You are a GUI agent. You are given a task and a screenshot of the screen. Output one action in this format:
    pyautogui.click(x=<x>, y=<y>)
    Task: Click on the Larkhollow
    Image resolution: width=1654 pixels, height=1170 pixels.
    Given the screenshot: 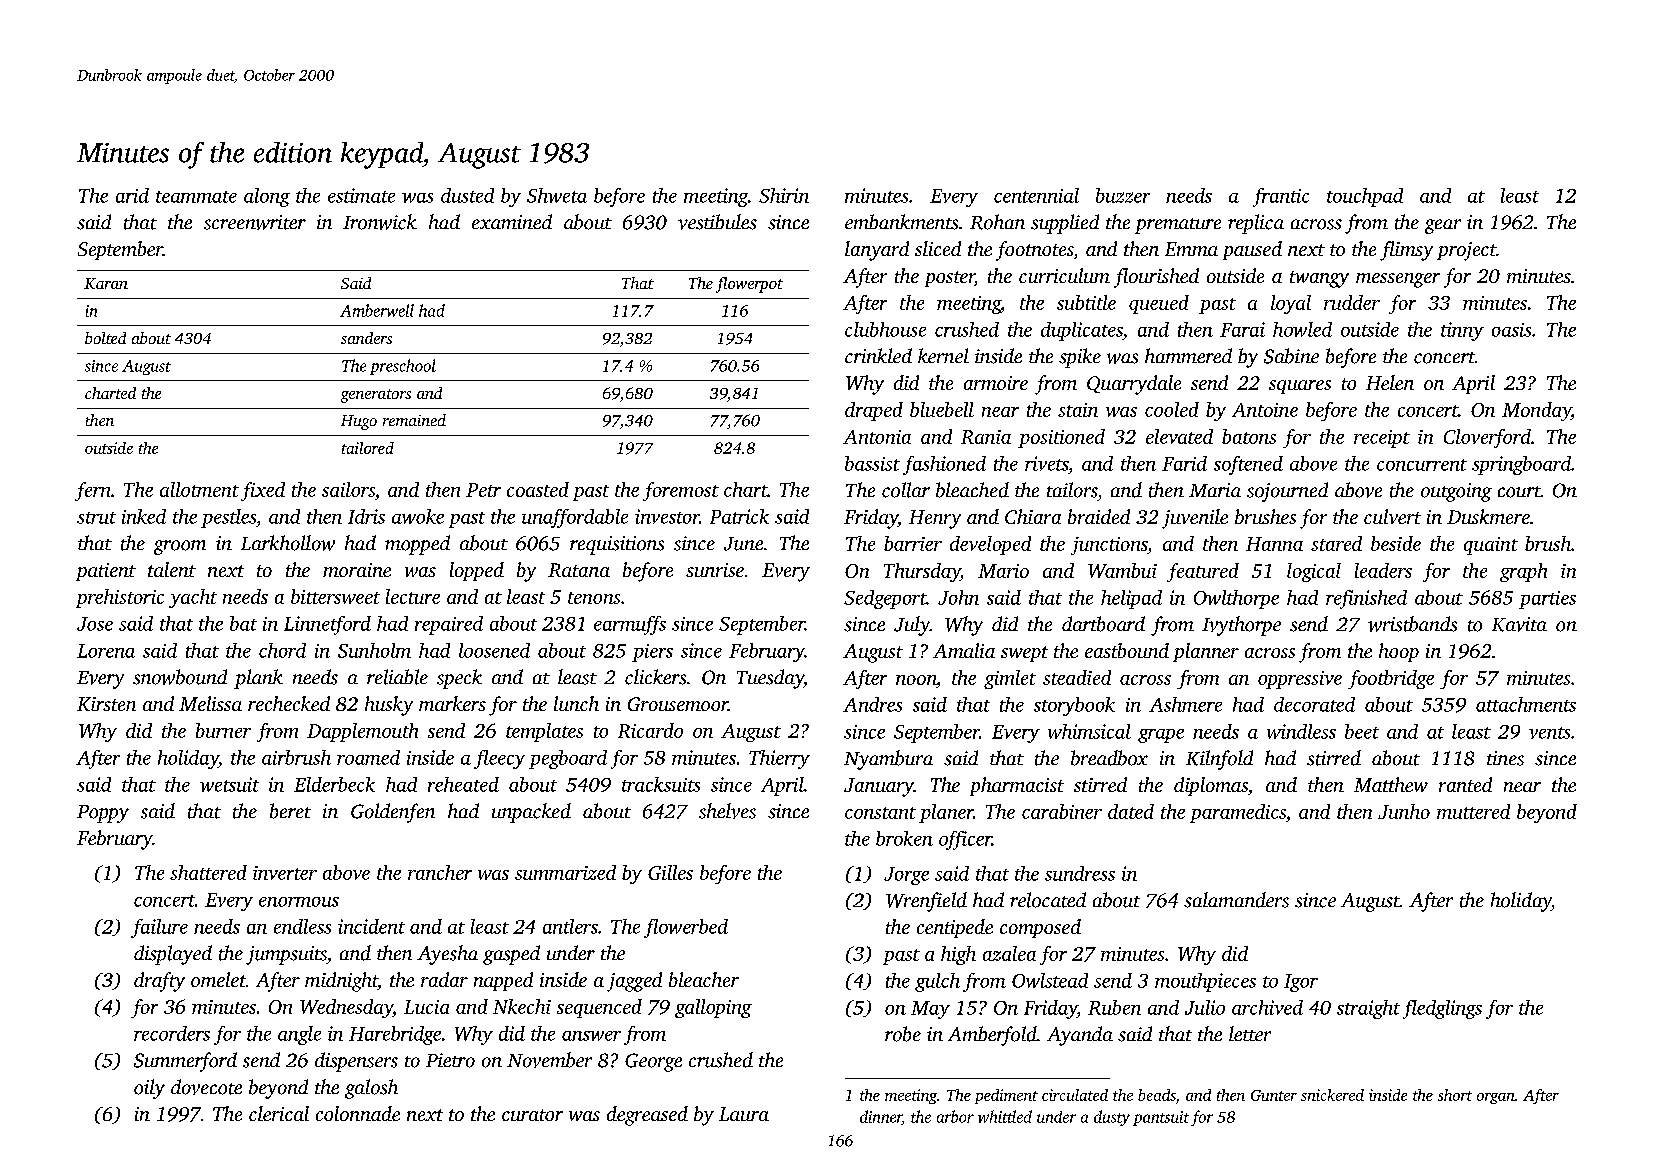 What is the action you would take?
    pyautogui.click(x=288, y=543)
